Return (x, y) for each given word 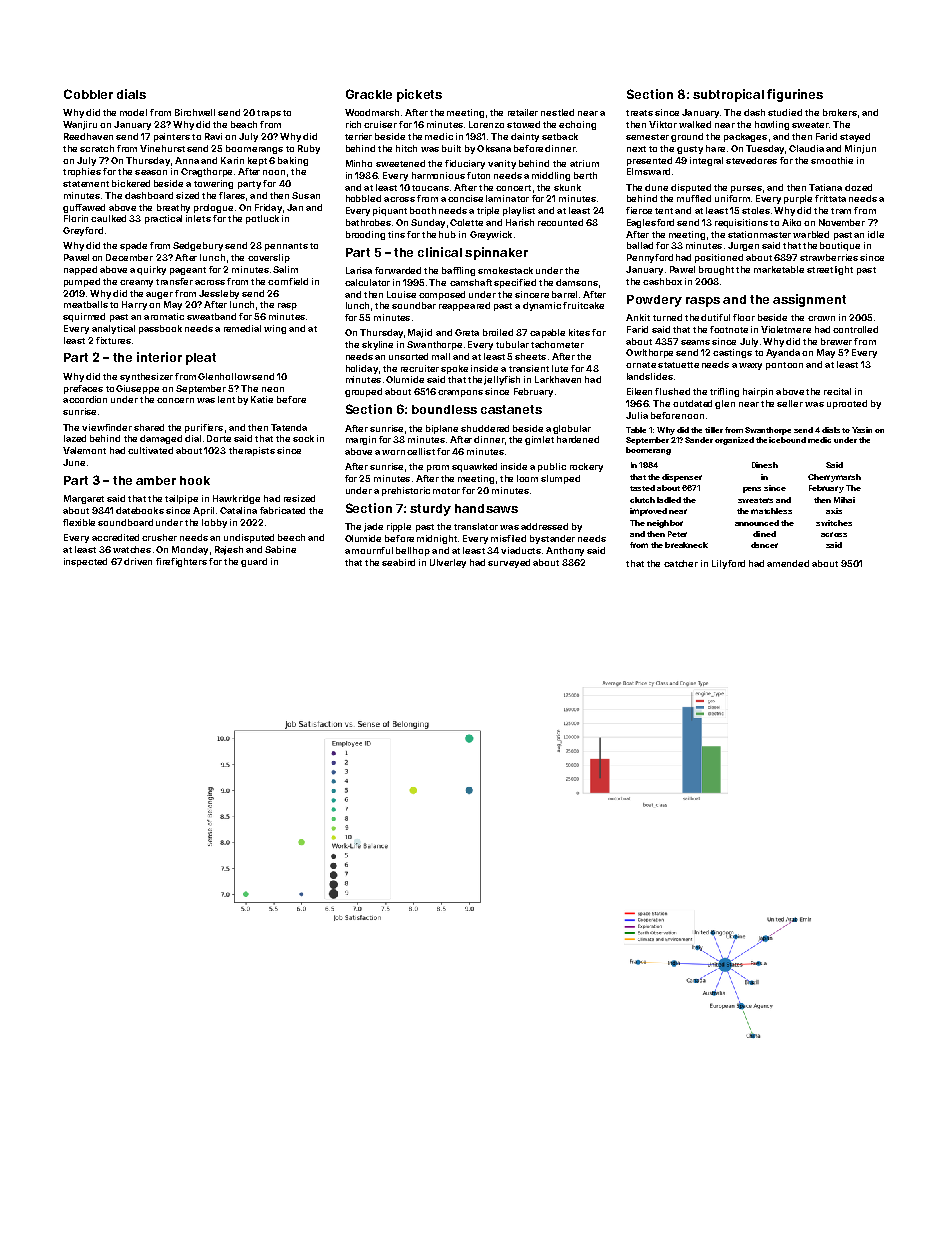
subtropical (728, 95)
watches (132, 549)
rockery (586, 467)
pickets (419, 95)
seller (790, 403)
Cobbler (88, 94)
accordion (85, 399)
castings (732, 353)
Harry (134, 305)
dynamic (542, 306)
